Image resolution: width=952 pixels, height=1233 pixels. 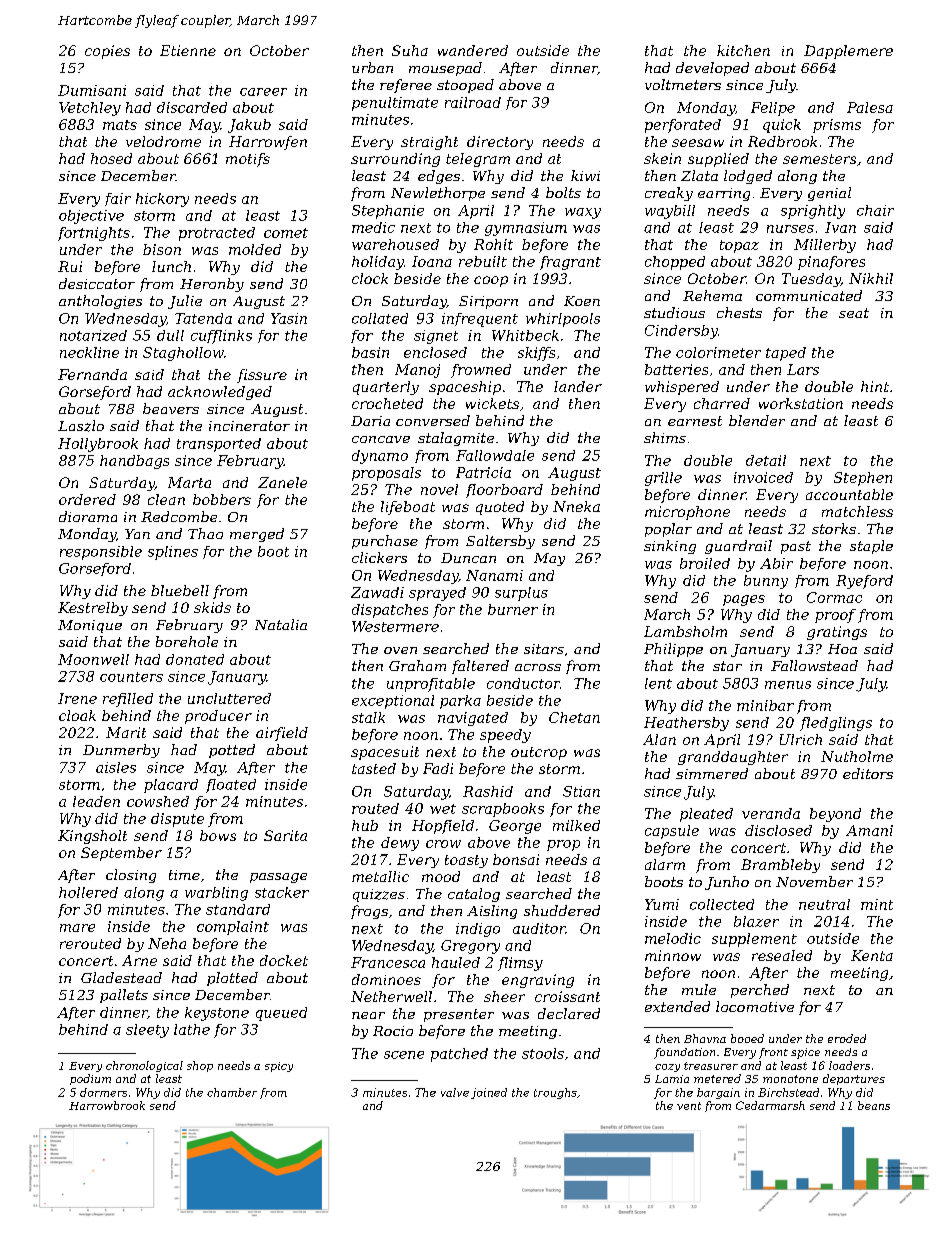 What do you see at coordinates (89, 352) in the document?
I see `neckline` at bounding box center [89, 352].
